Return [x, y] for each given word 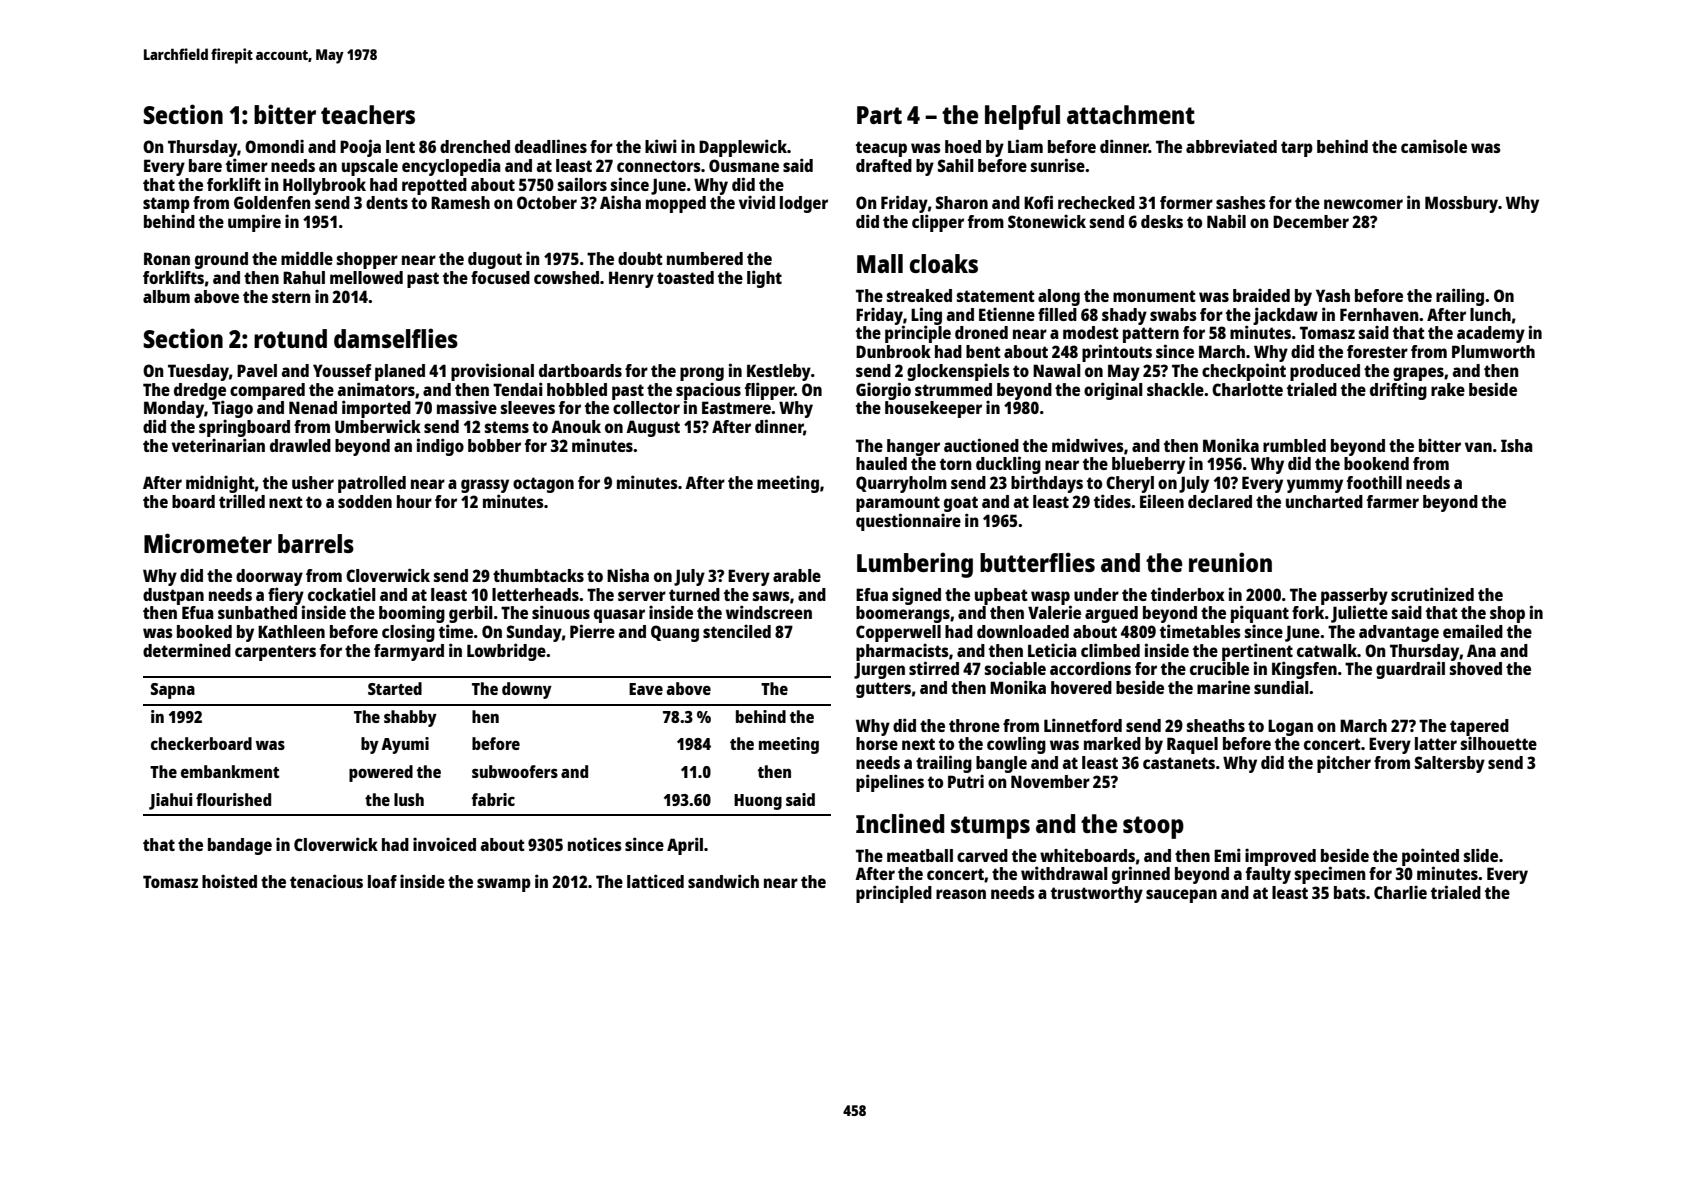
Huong [758, 802]
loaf [382, 881]
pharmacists [902, 652]
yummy [1315, 486]
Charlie [1400, 892]
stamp [166, 205]
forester [1377, 351]
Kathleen [291, 631]
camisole [1434, 146]
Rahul [304, 277]
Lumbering [915, 565]
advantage [1399, 633]
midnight [220, 484]
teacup [881, 149]
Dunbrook [893, 351]
